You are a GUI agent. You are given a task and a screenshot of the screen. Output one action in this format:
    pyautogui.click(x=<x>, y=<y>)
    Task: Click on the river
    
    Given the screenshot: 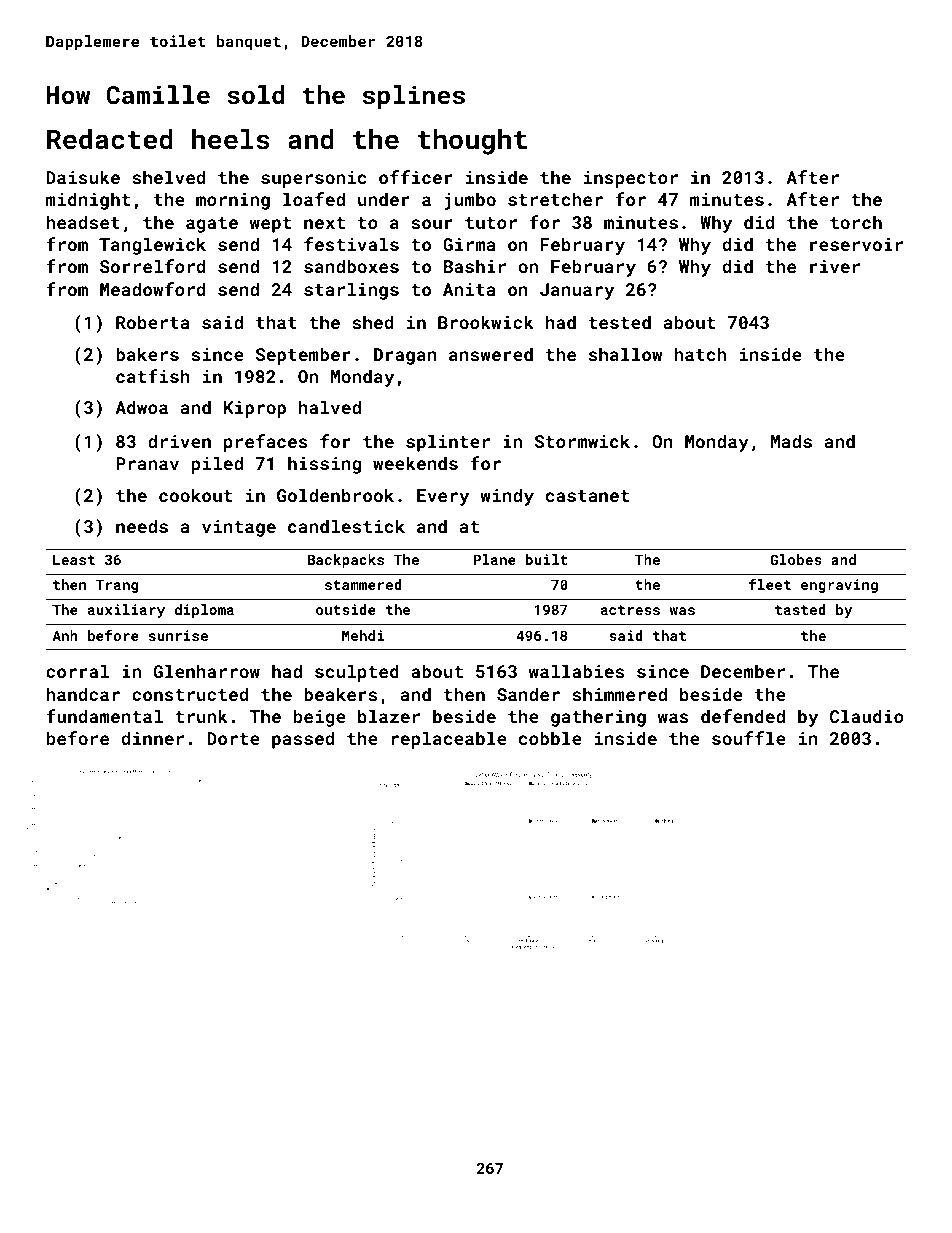 What is the action you would take?
    pyautogui.click(x=835, y=266)
